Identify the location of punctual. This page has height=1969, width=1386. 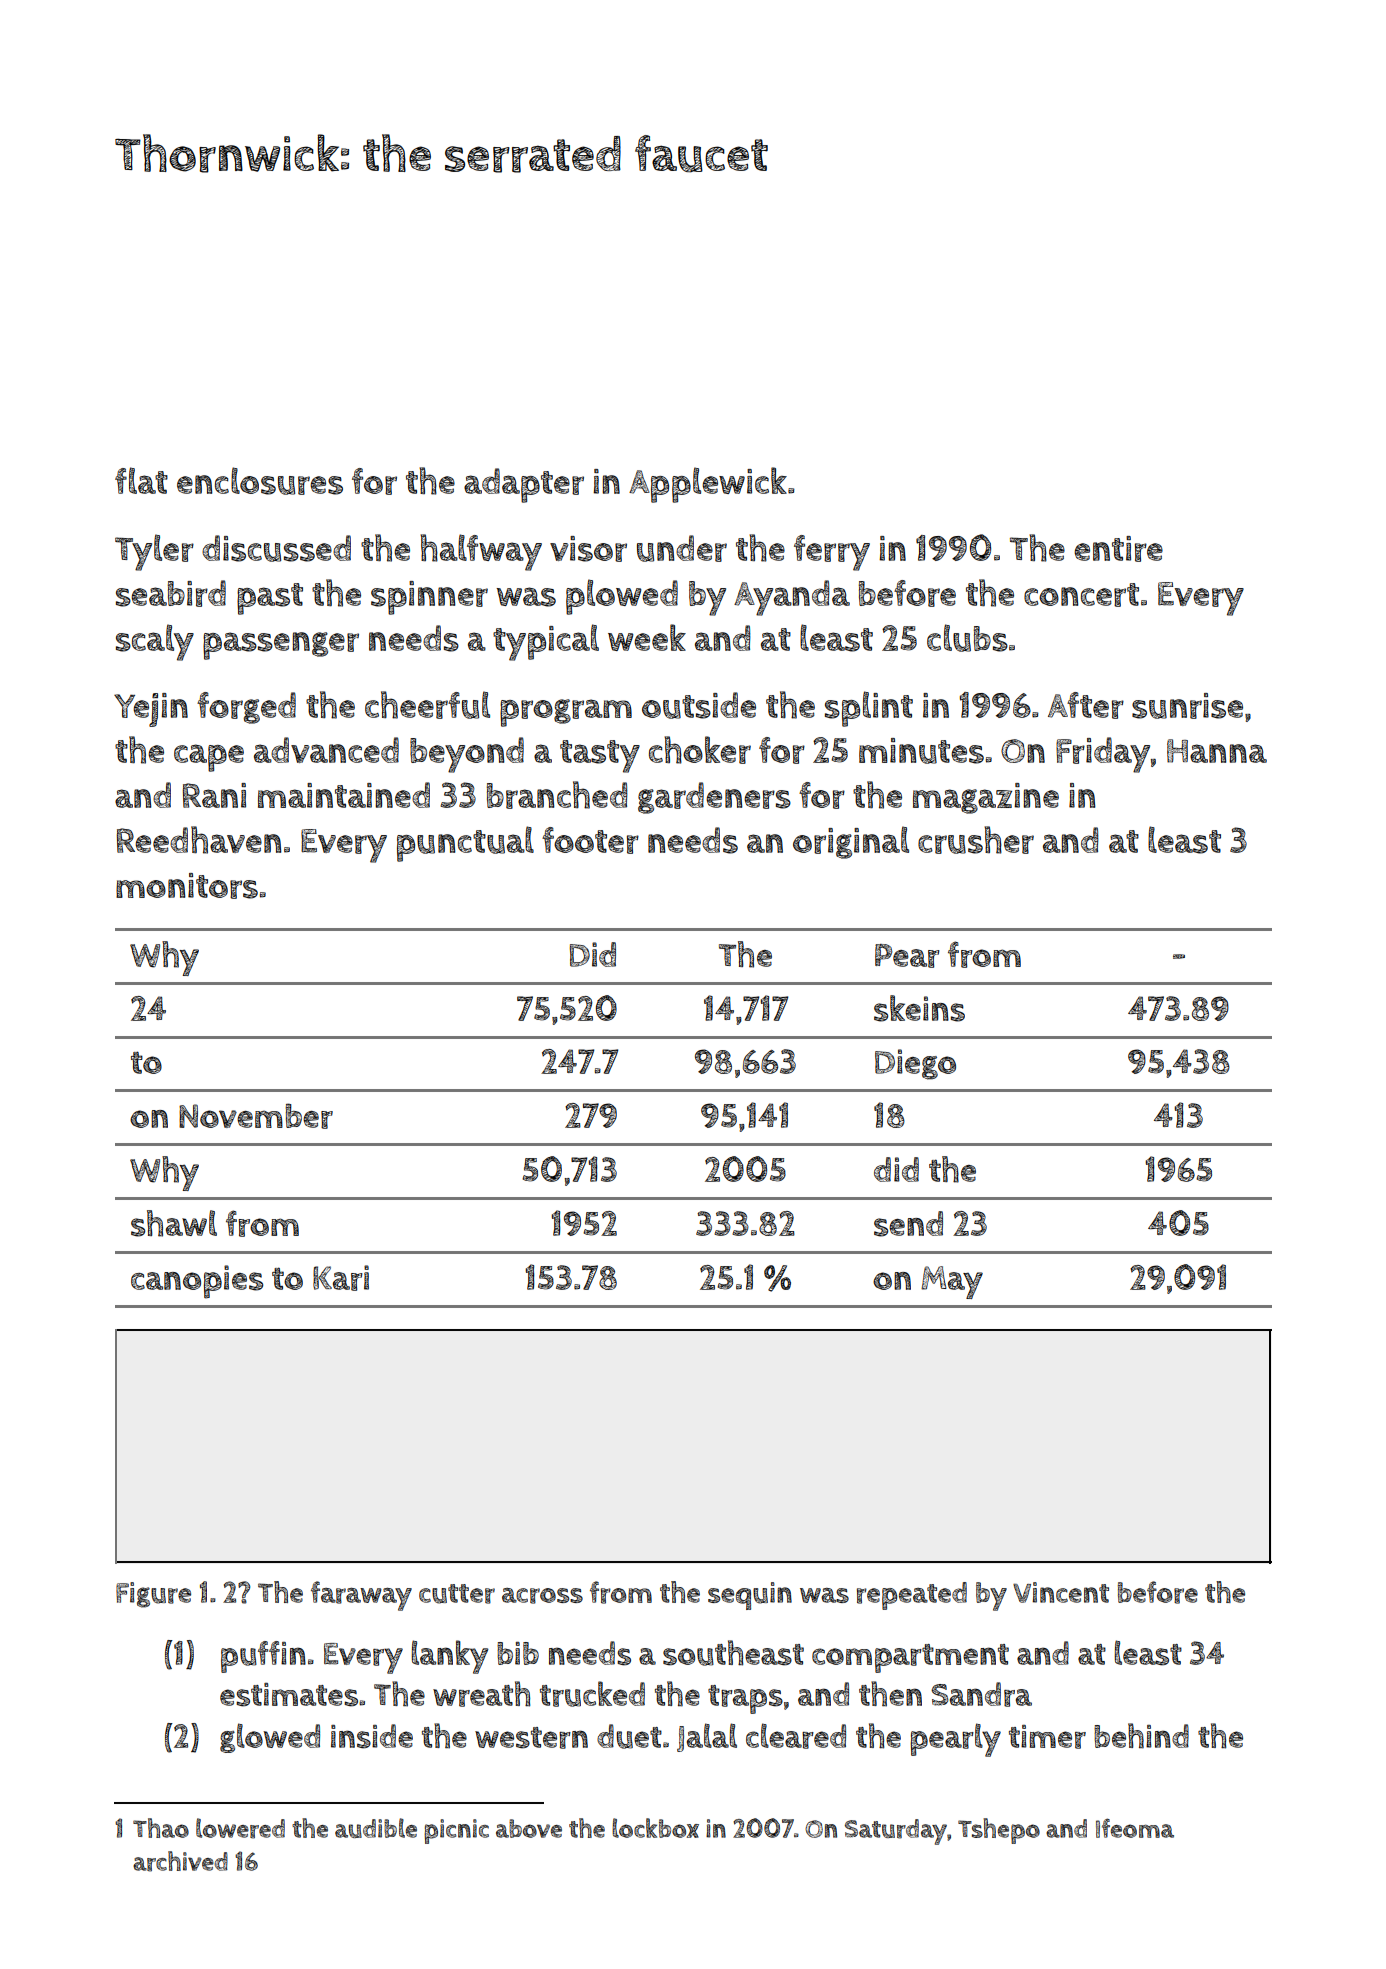
(465, 844).
